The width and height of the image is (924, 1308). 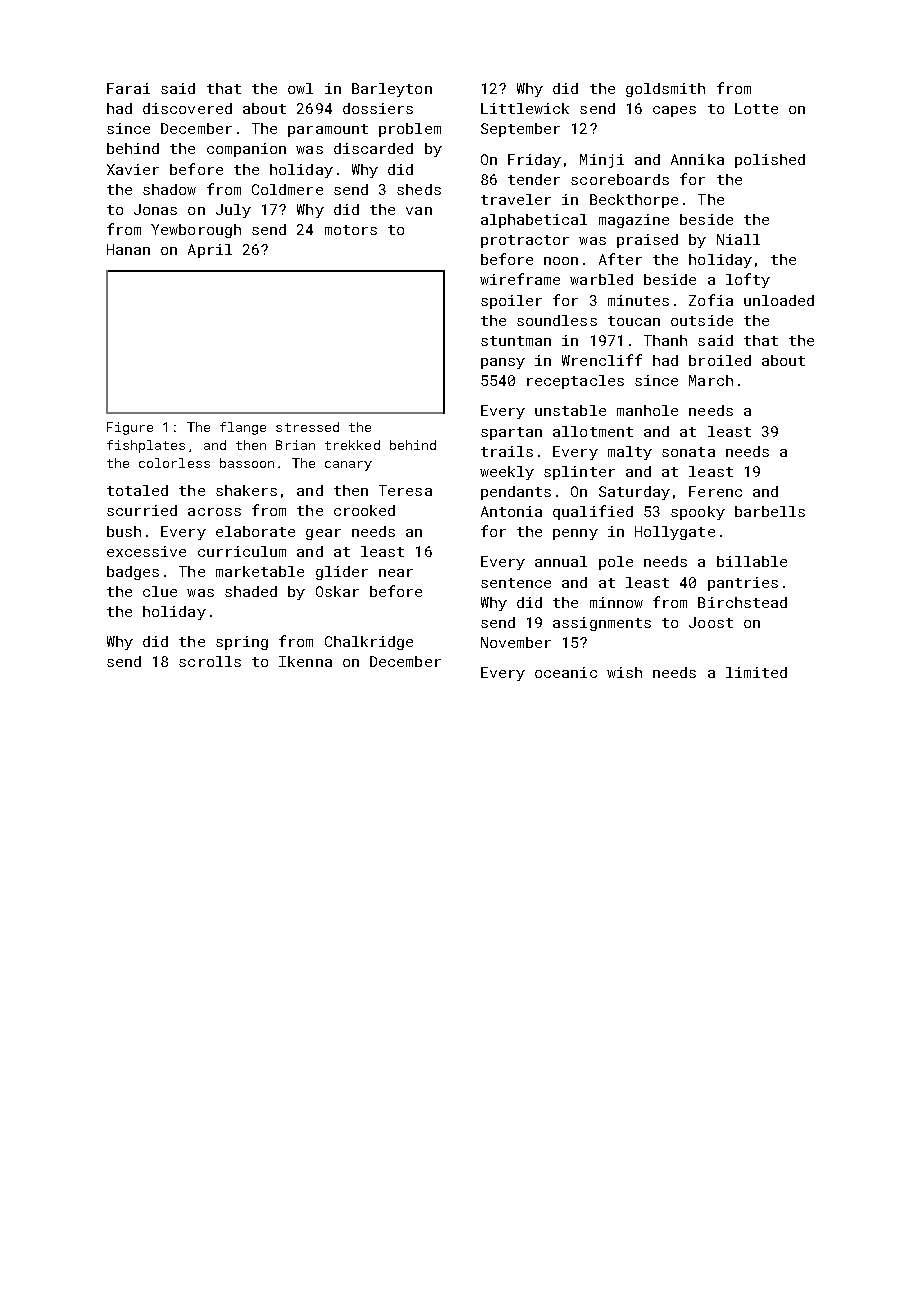 I want to click on Littlewick, so click(x=525, y=108).
